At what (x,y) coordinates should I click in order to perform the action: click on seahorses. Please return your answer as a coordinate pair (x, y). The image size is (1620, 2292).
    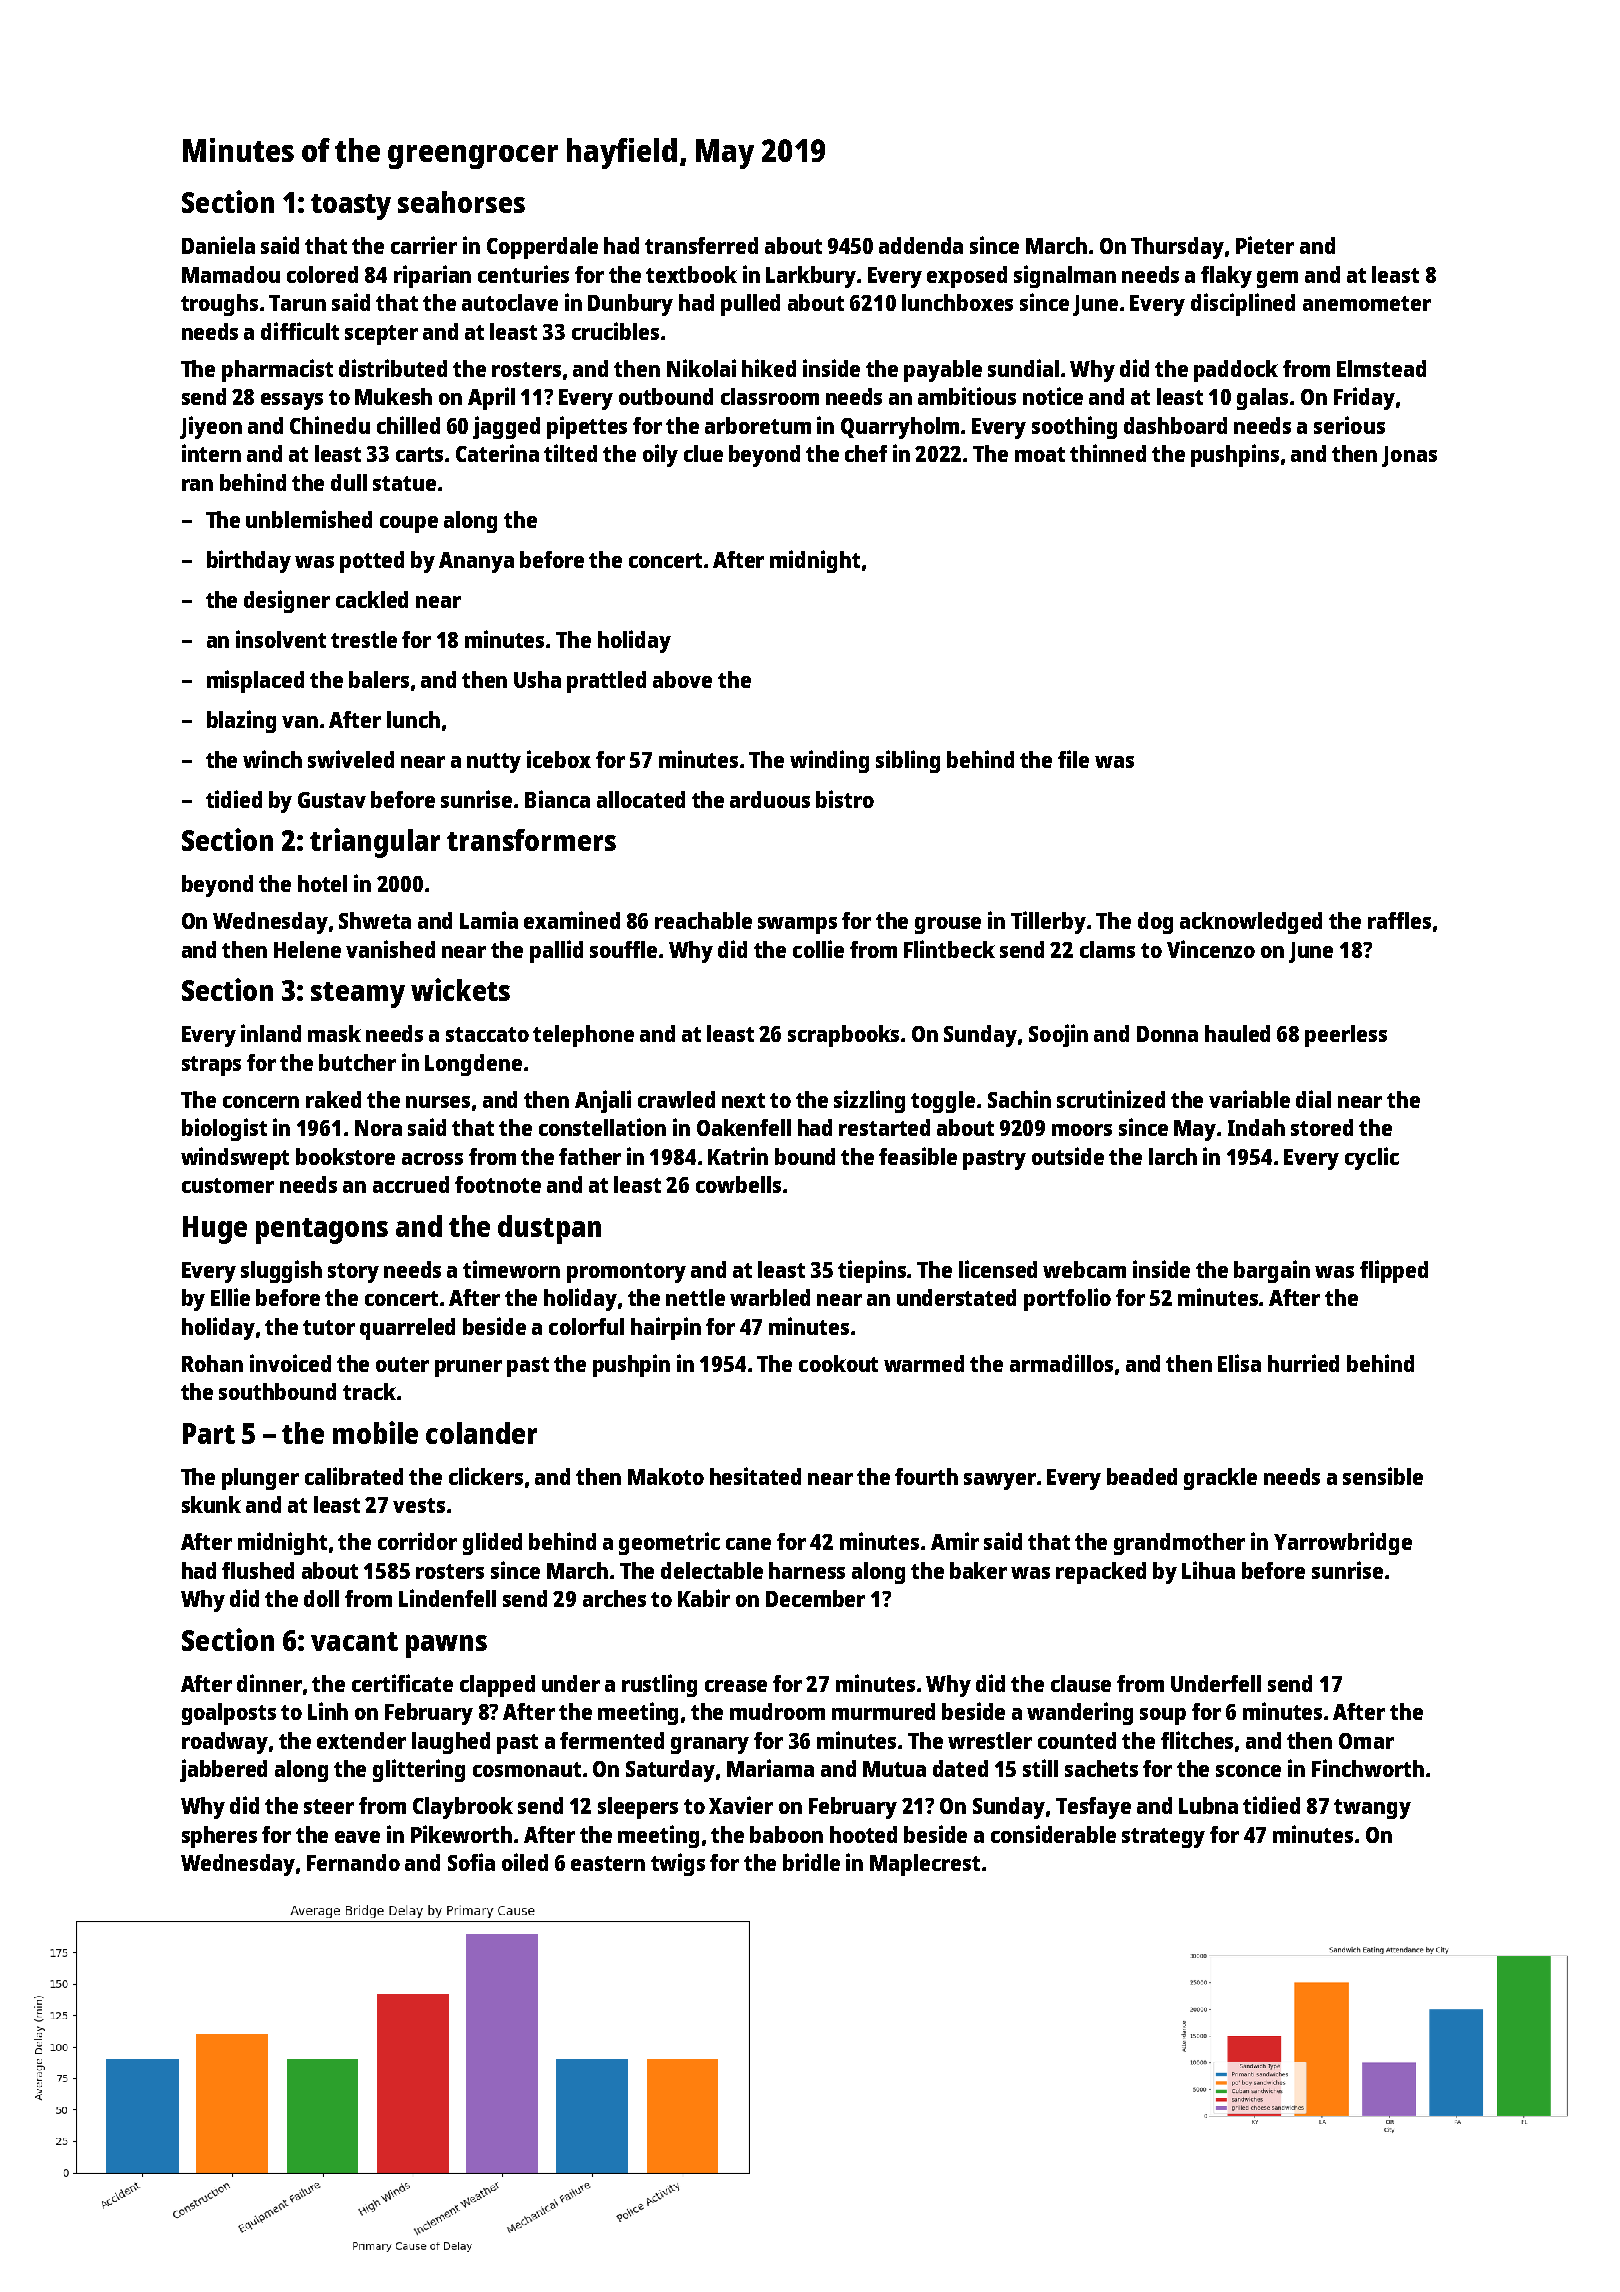
    Looking at the image, I should click on (461, 202).
